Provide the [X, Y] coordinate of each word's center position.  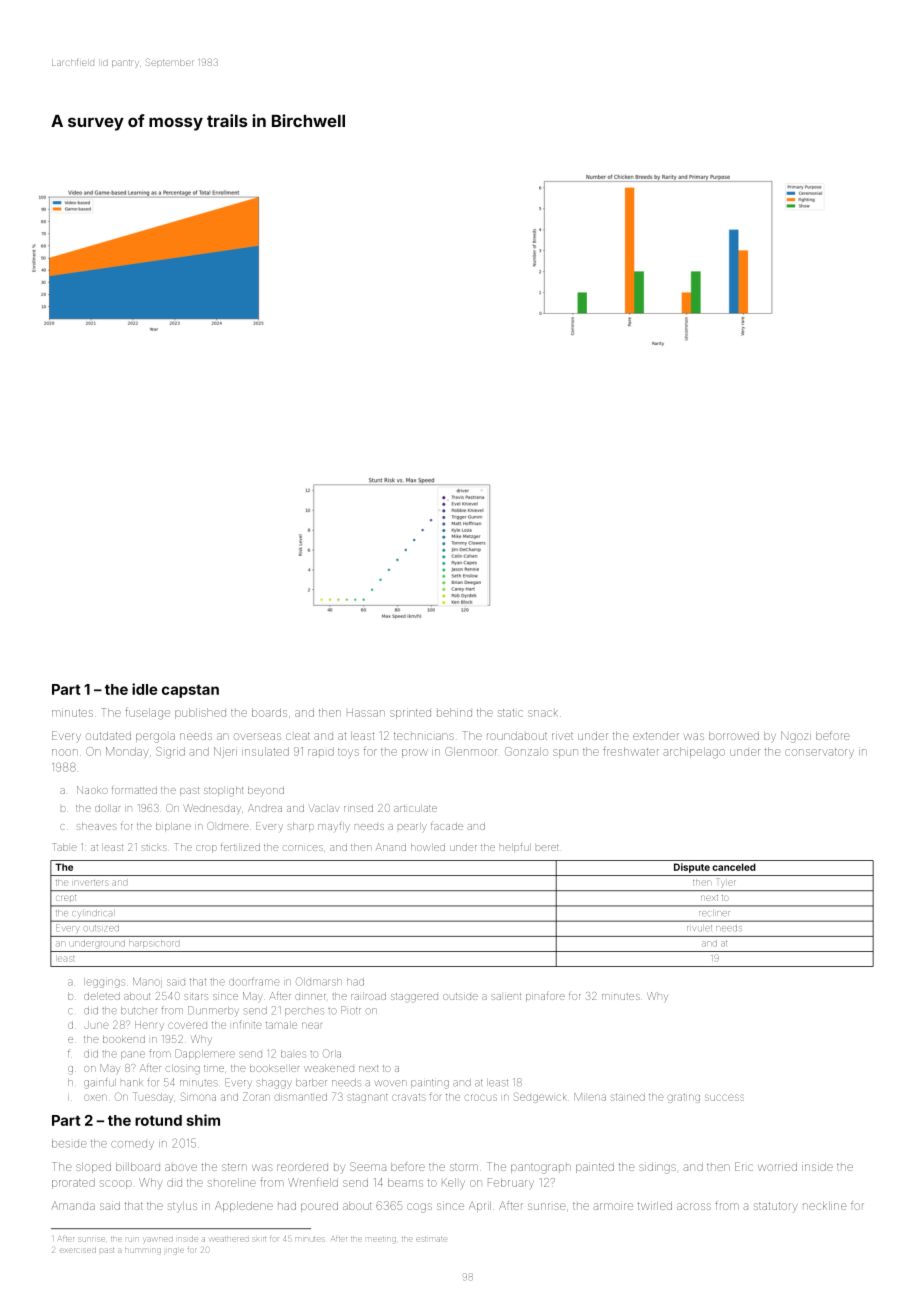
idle [145, 689]
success [724, 1097]
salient [506, 996]
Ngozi [796, 737]
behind [454, 712]
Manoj [146, 981]
